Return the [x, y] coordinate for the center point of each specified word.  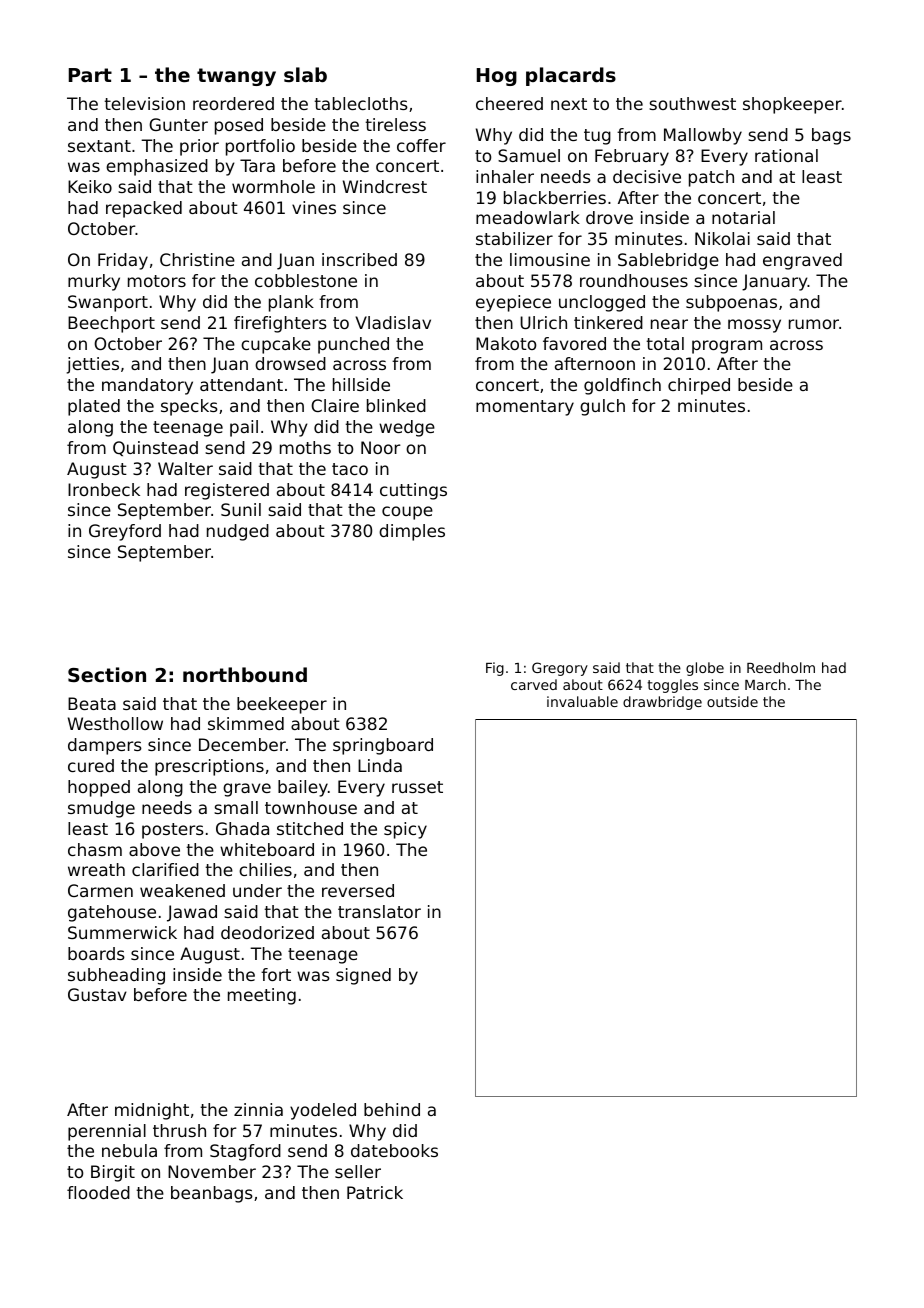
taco [350, 469]
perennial [107, 1132]
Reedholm [781, 667]
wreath [96, 869]
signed [363, 976]
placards [571, 76]
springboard [383, 746]
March [765, 684]
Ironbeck [104, 489]
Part [90, 75]
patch [711, 178]
